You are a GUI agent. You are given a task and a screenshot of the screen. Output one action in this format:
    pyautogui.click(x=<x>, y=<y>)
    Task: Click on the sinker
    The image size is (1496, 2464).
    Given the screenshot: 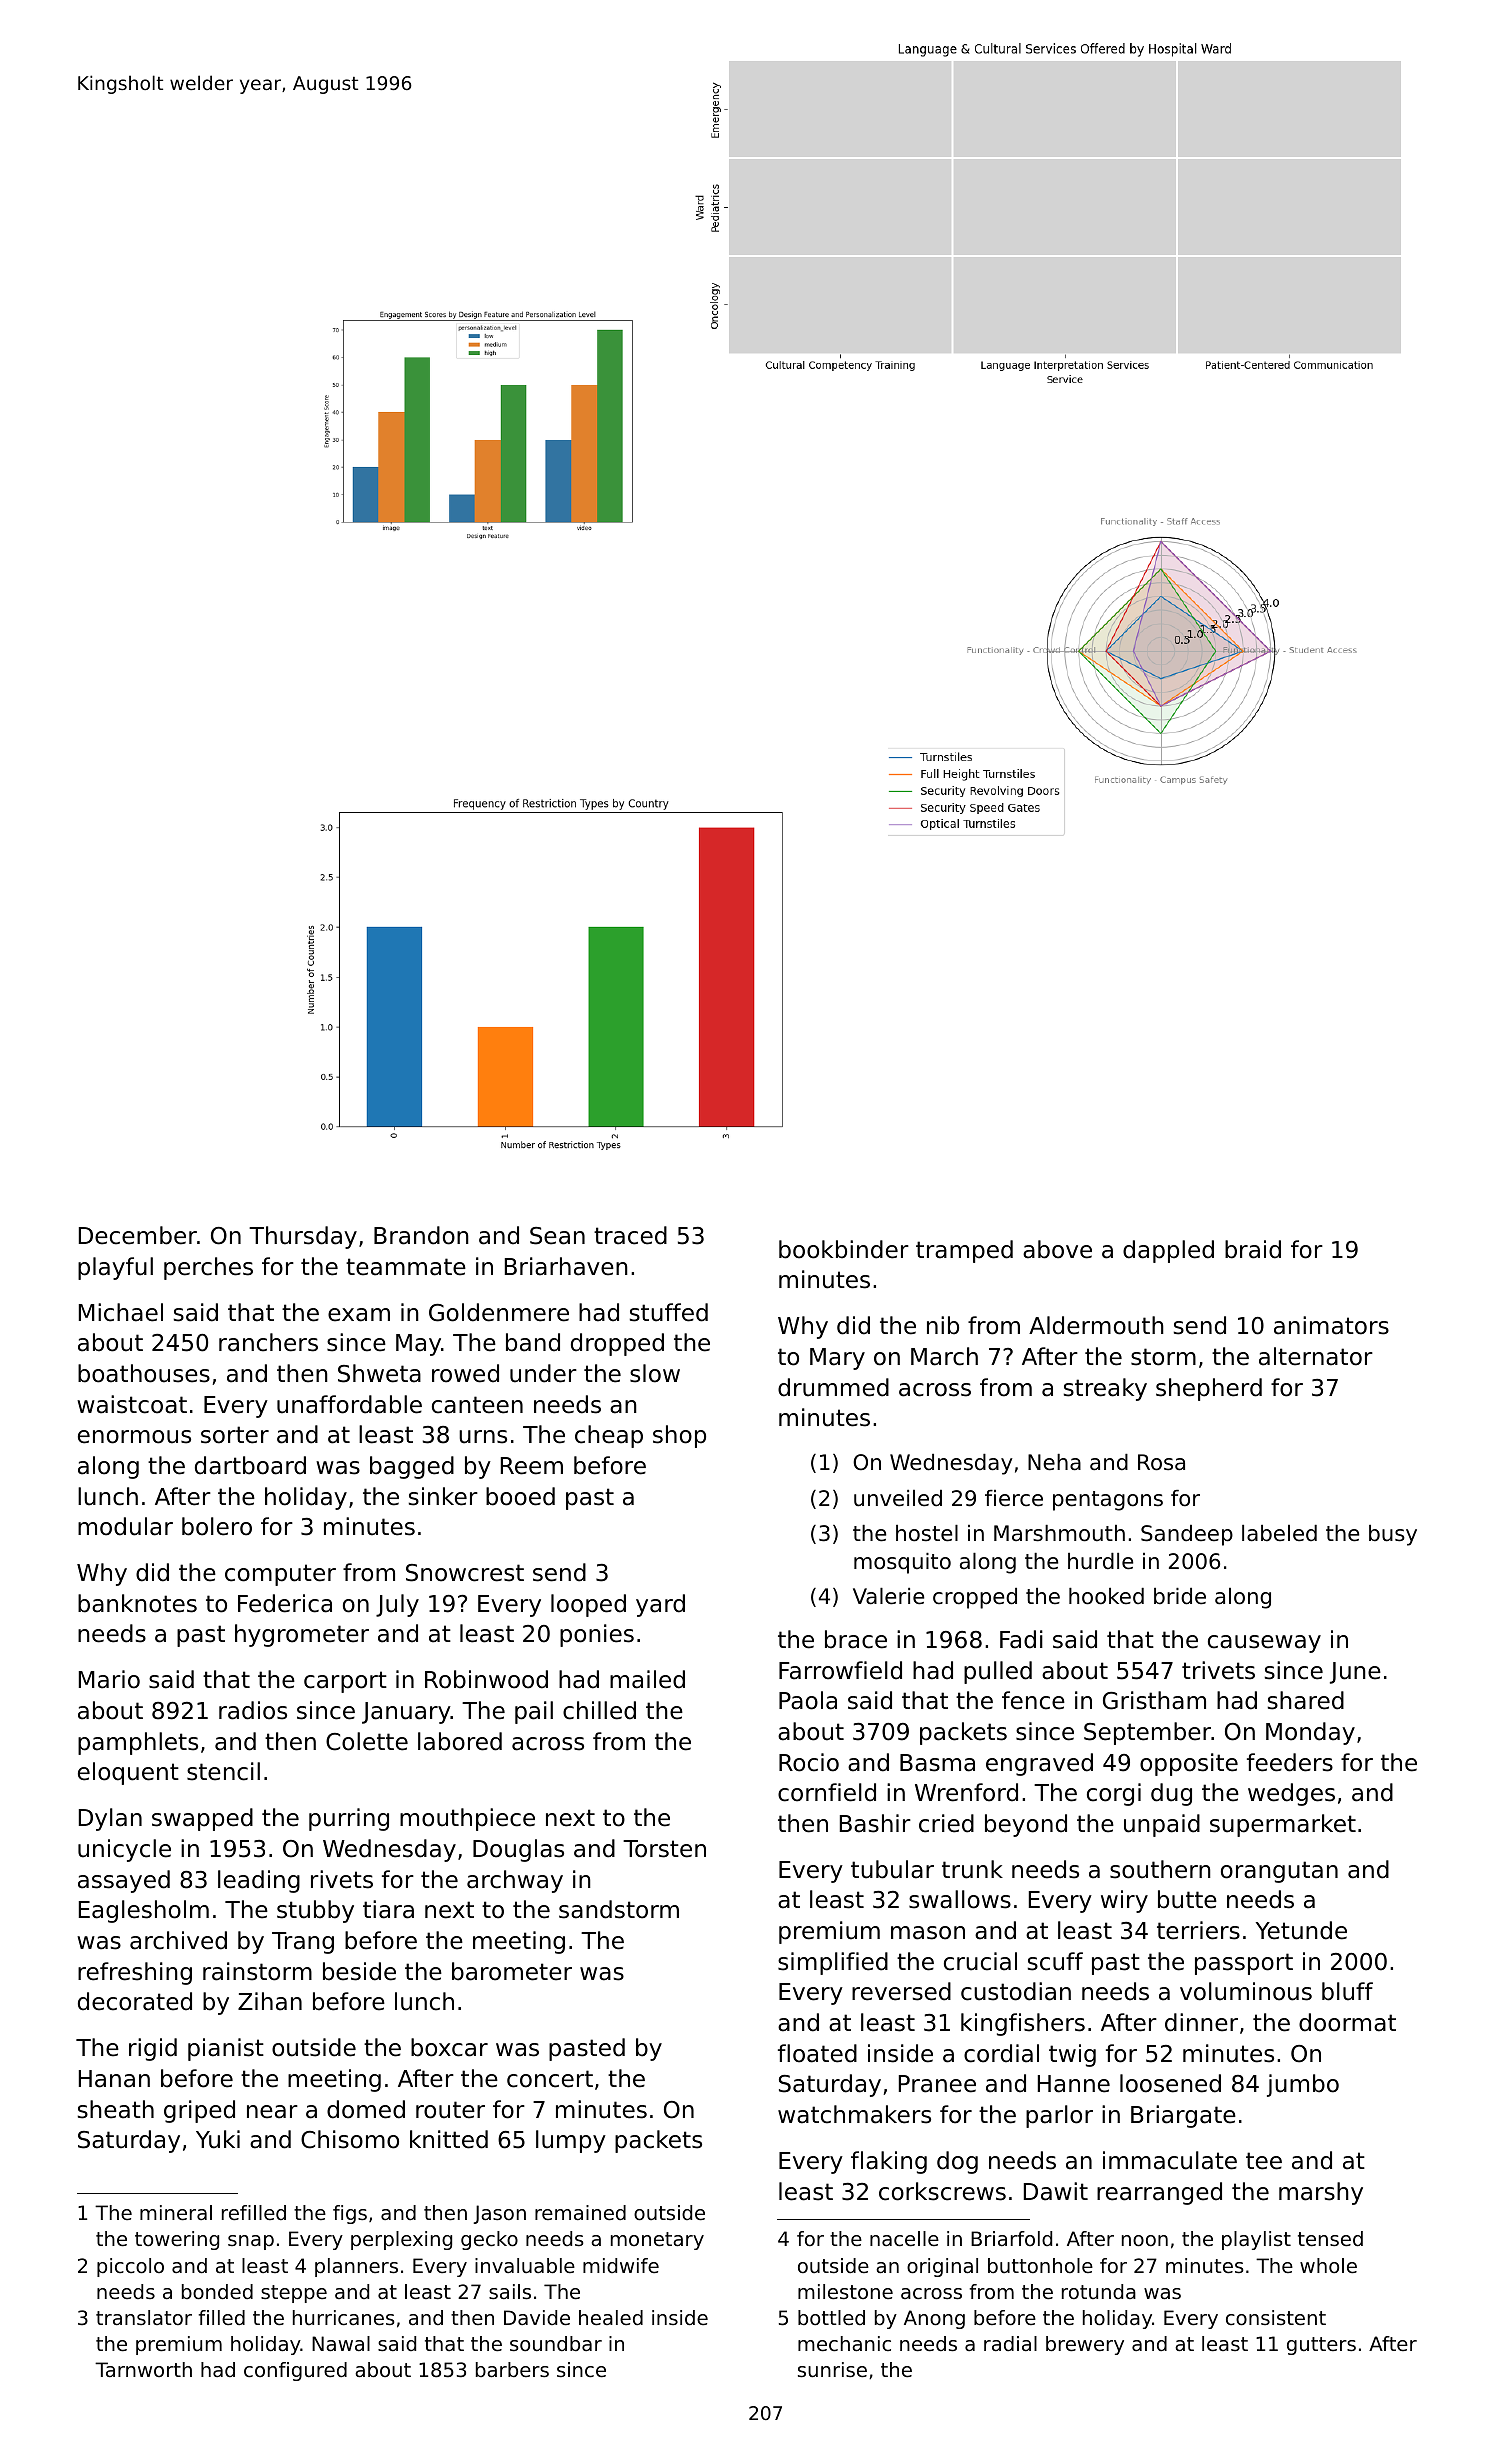 What is the action you would take?
    pyautogui.click(x=443, y=1496)
